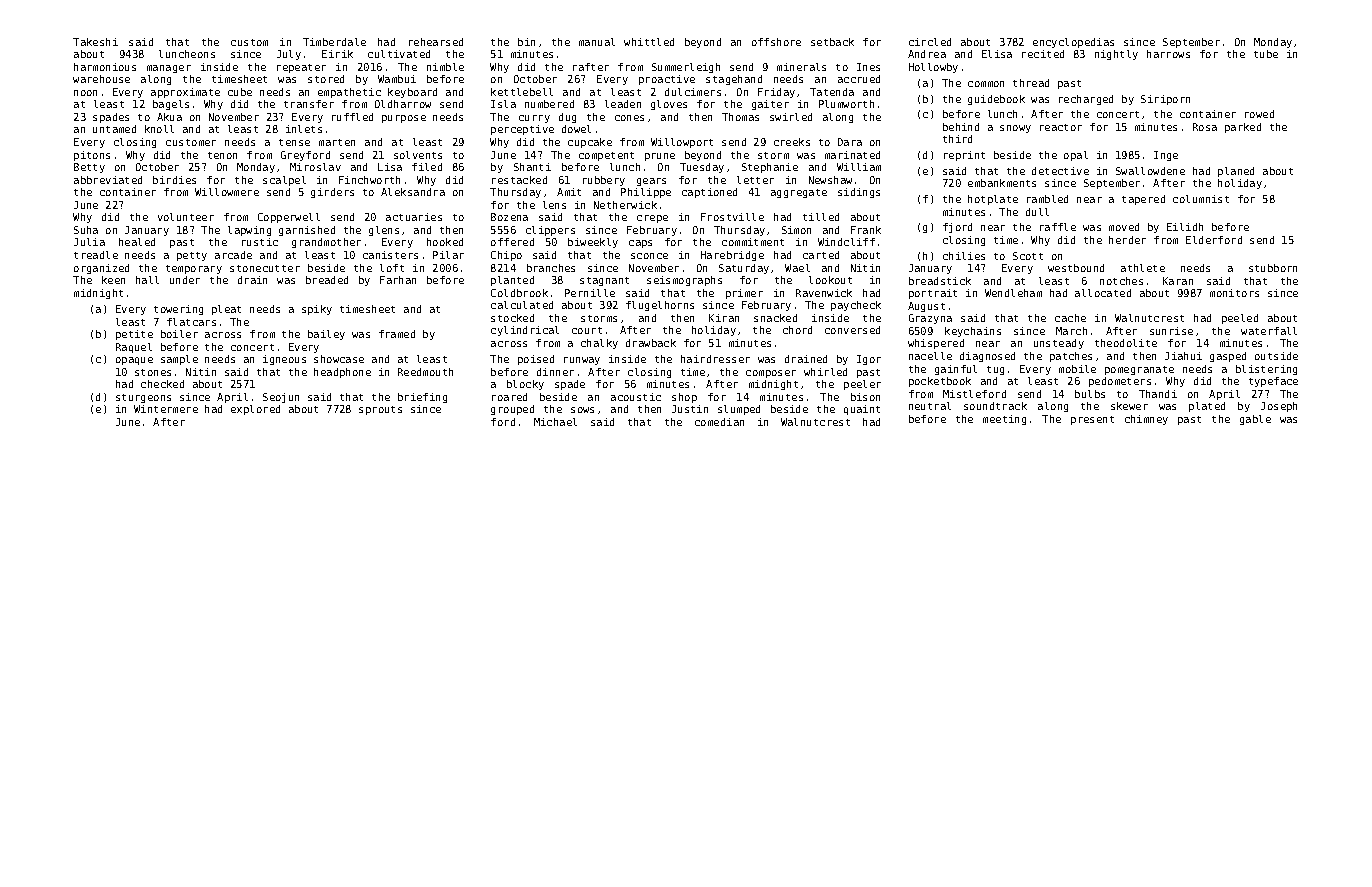 The height and width of the screenshot is (887, 1372). Describe the element at coordinates (1071, 357) in the screenshot. I see `patches` at that location.
